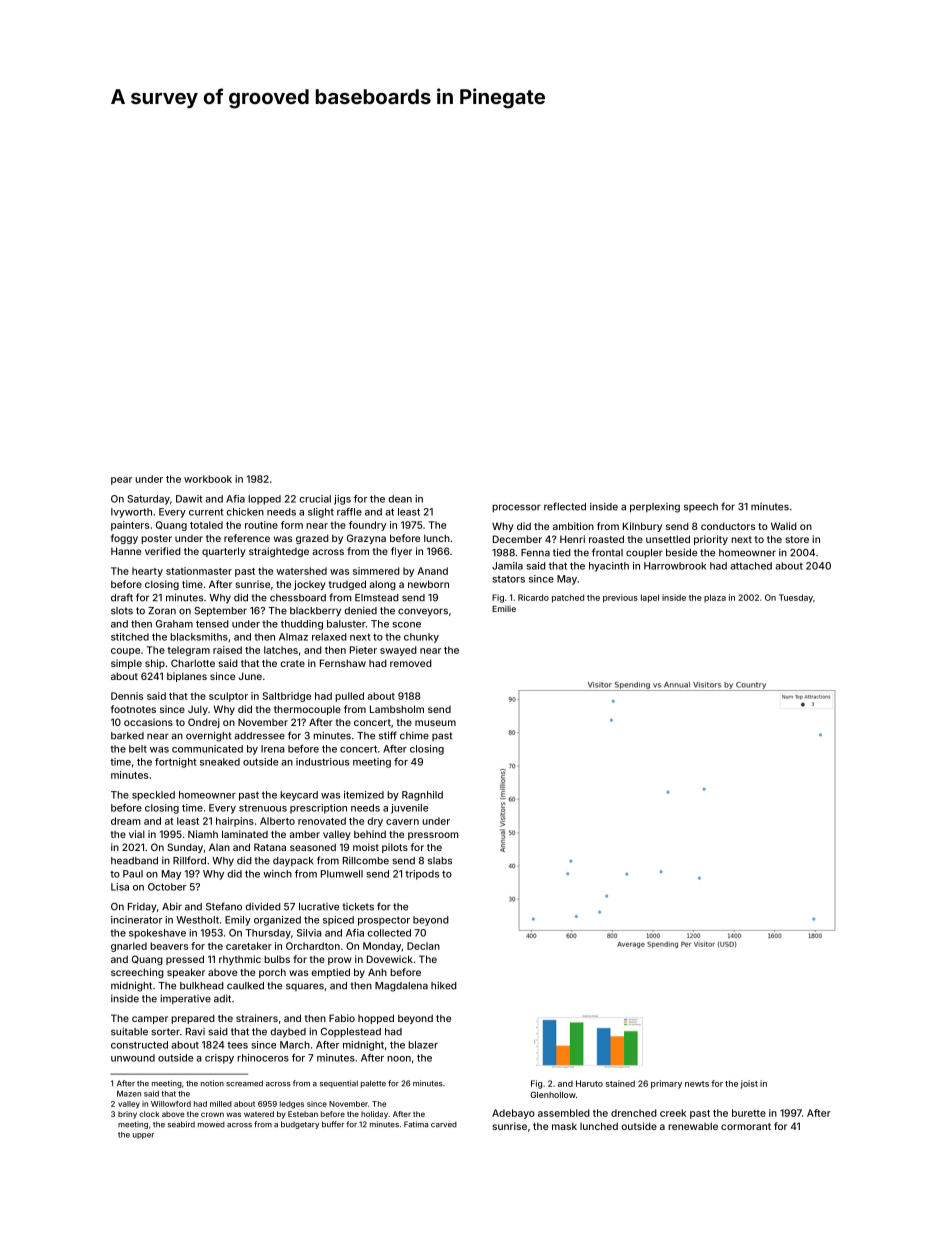 The image size is (952, 1233). Describe the element at coordinates (414, 735) in the screenshot. I see `chime` at that location.
